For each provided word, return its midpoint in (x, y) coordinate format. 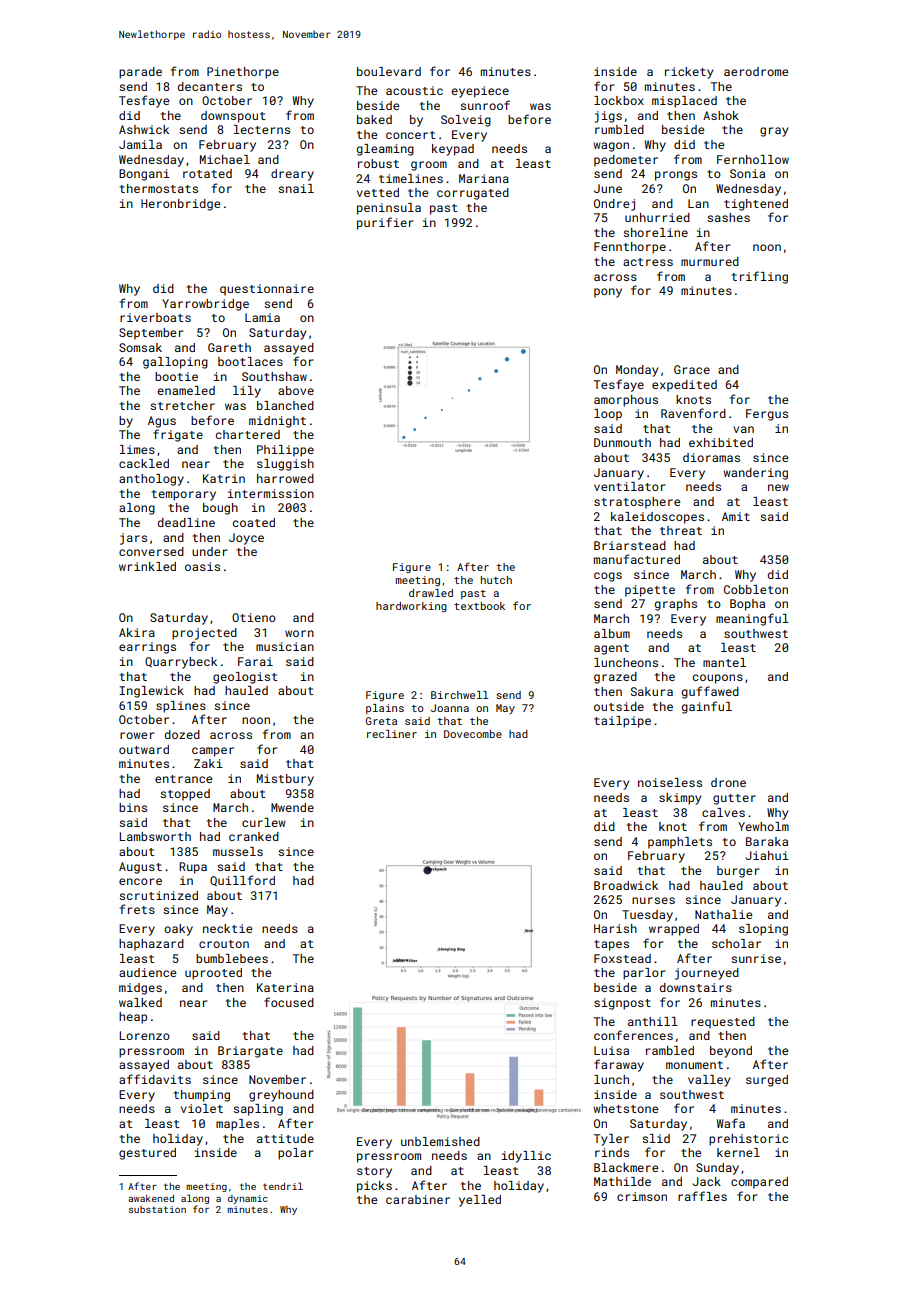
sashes (728, 217)
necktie (227, 928)
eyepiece (480, 92)
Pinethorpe (243, 73)
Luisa (611, 1050)
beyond (731, 1052)
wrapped (674, 930)
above (296, 390)
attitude (285, 1138)
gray (774, 132)
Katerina (285, 987)
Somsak (140, 347)
